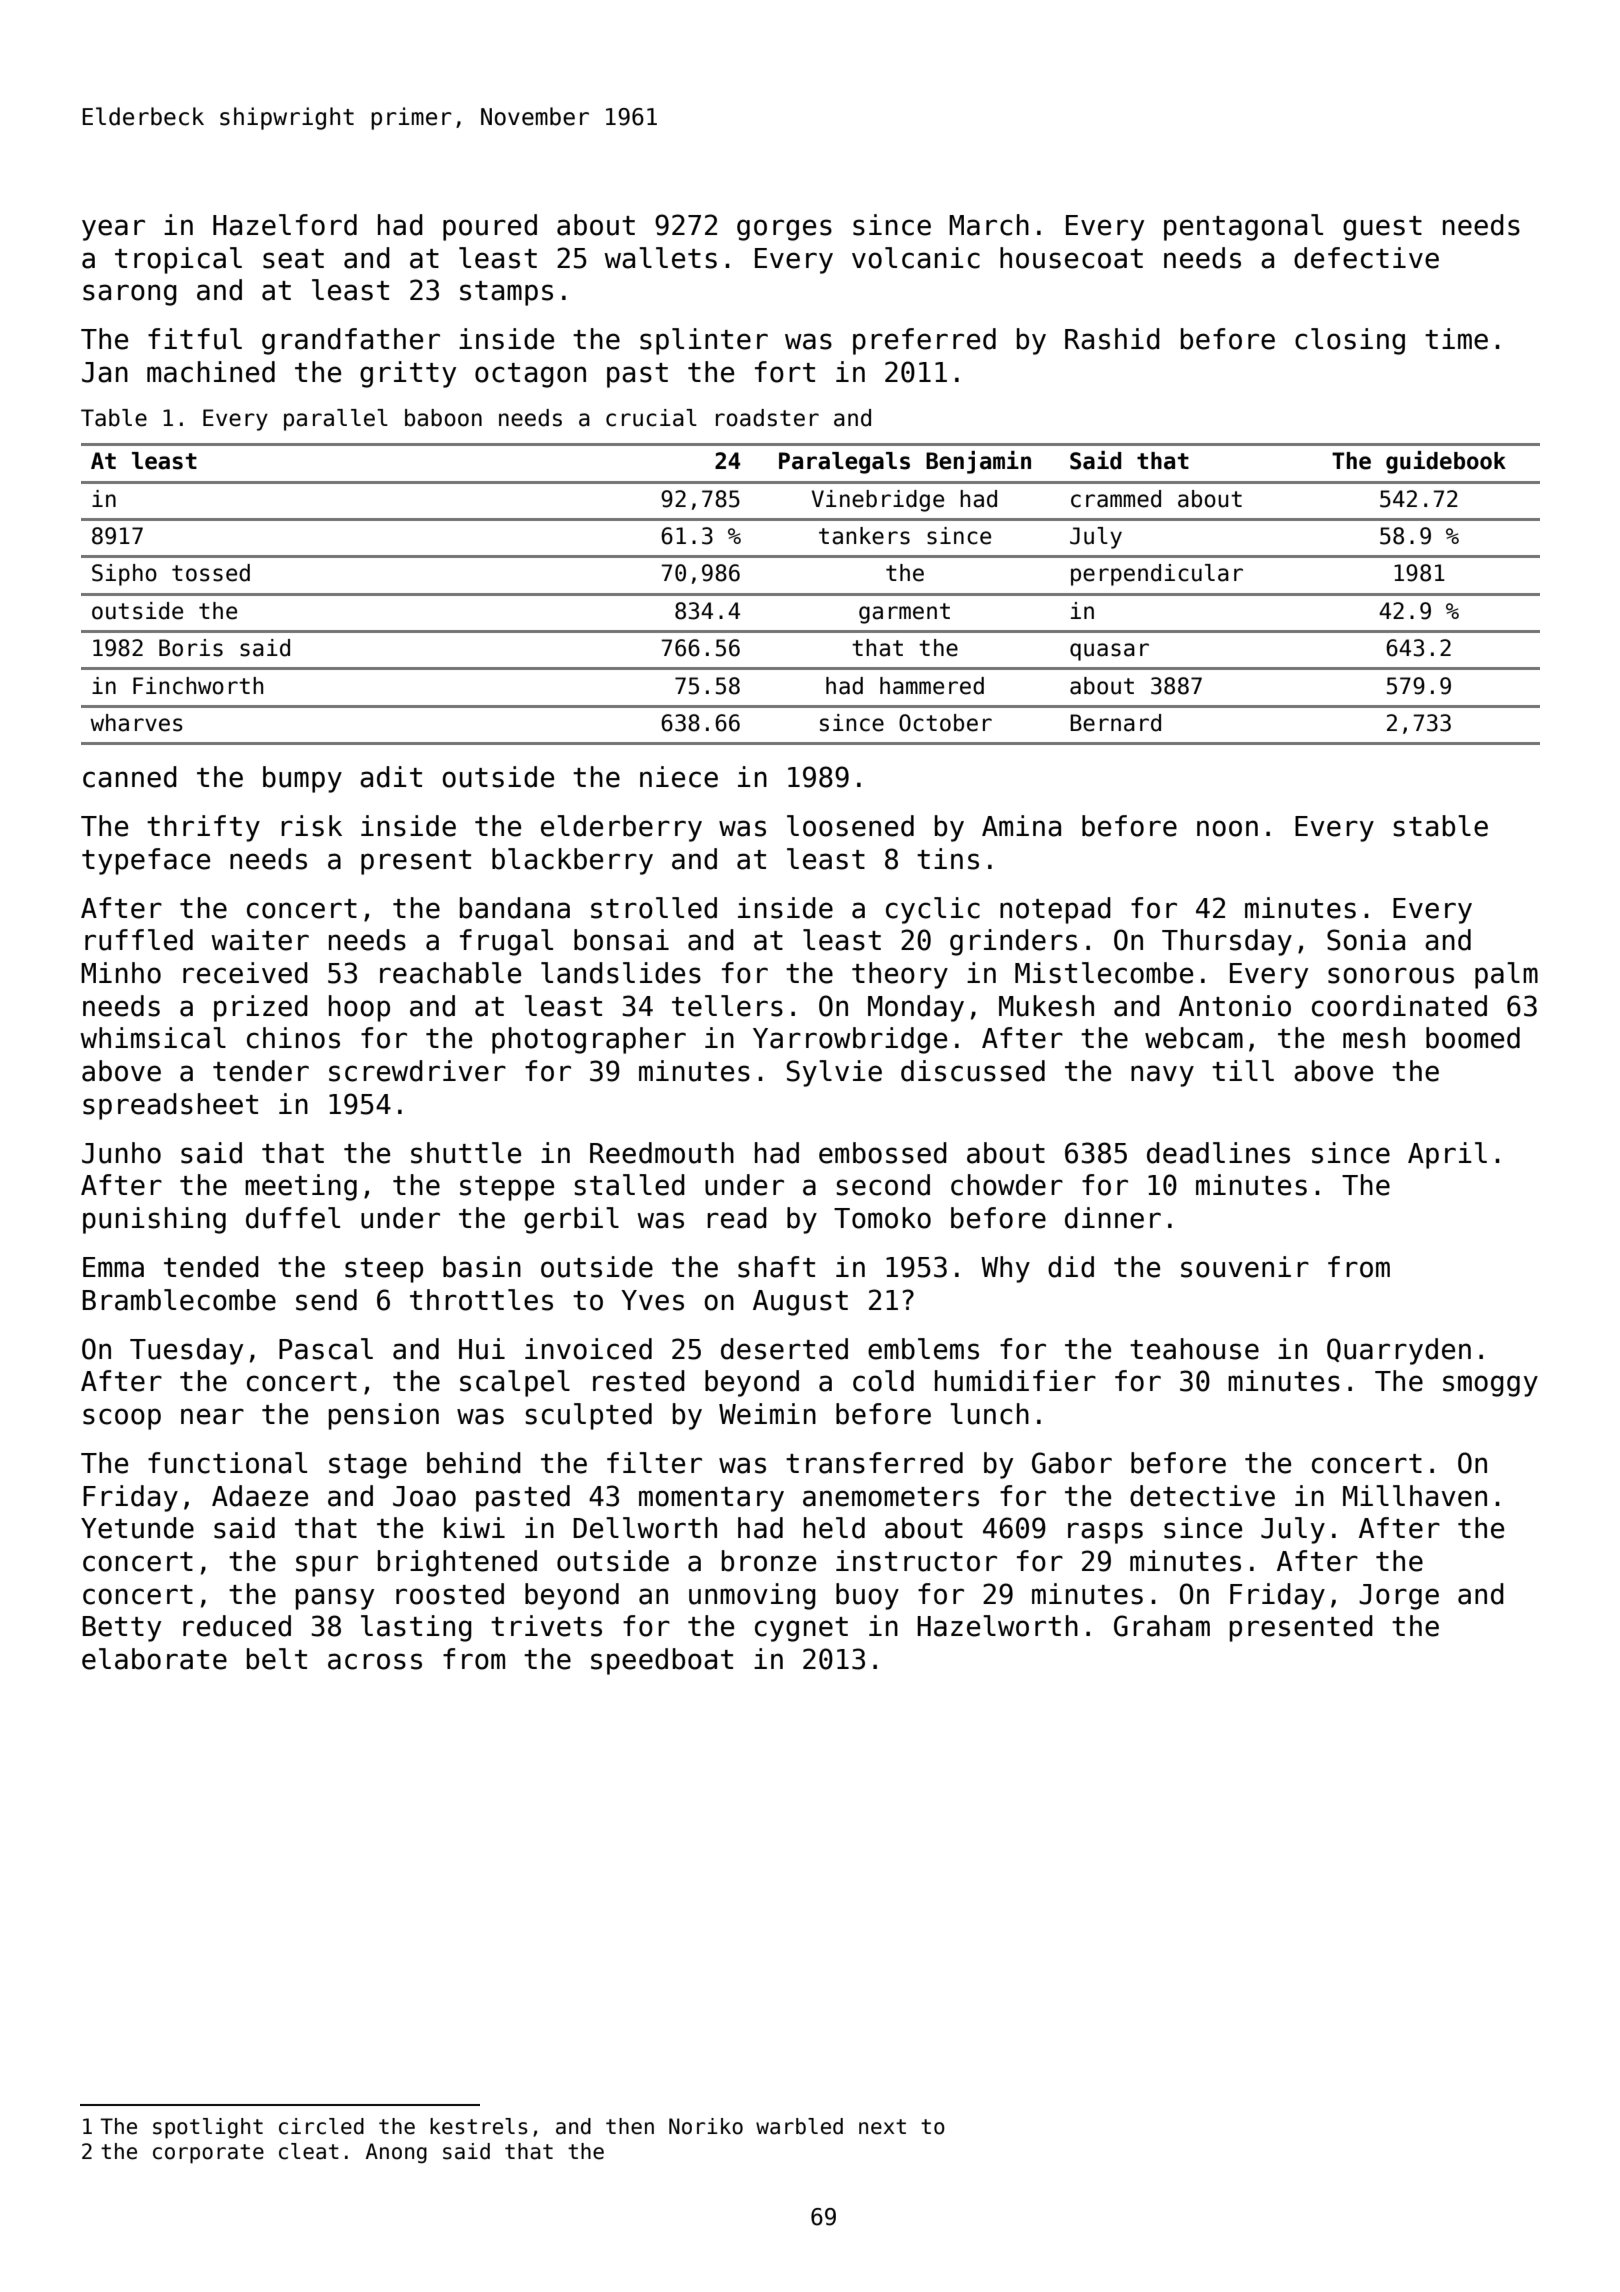 The height and width of the screenshot is (2292, 1620). Describe the element at coordinates (1116, 499) in the screenshot. I see `crammed` at that location.
